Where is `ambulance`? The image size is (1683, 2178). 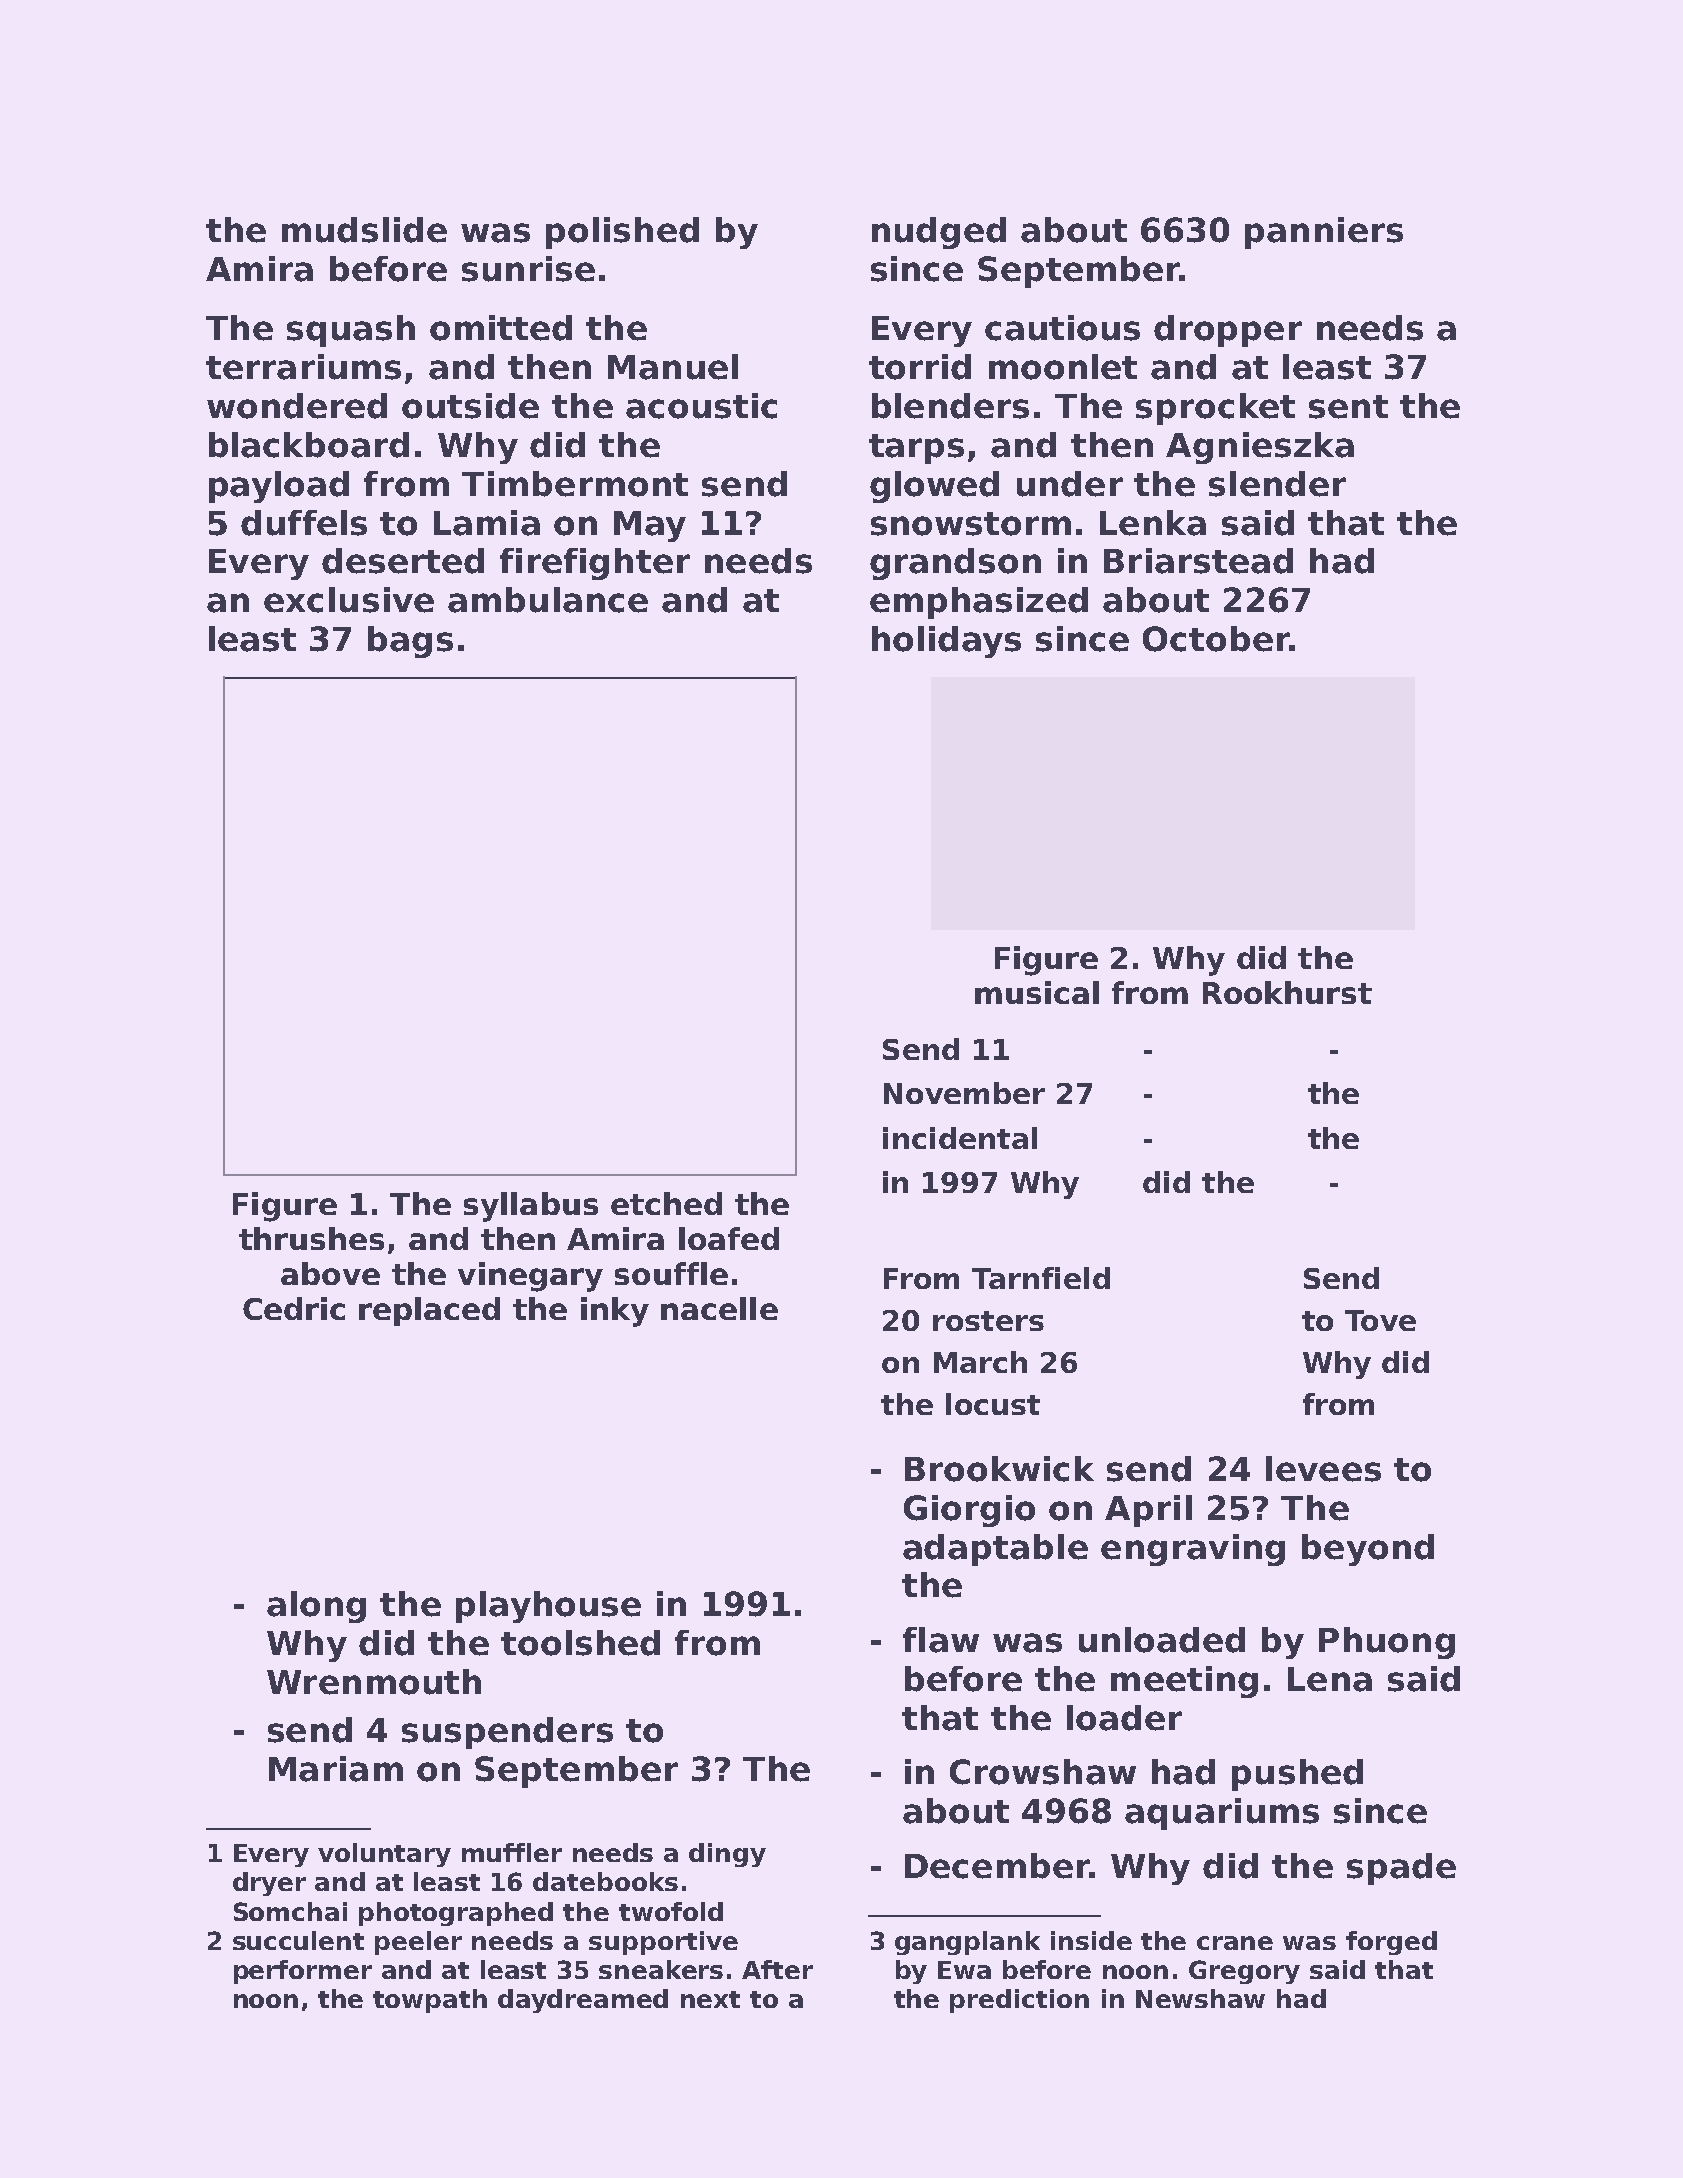
ambulance is located at coordinates (548, 600).
